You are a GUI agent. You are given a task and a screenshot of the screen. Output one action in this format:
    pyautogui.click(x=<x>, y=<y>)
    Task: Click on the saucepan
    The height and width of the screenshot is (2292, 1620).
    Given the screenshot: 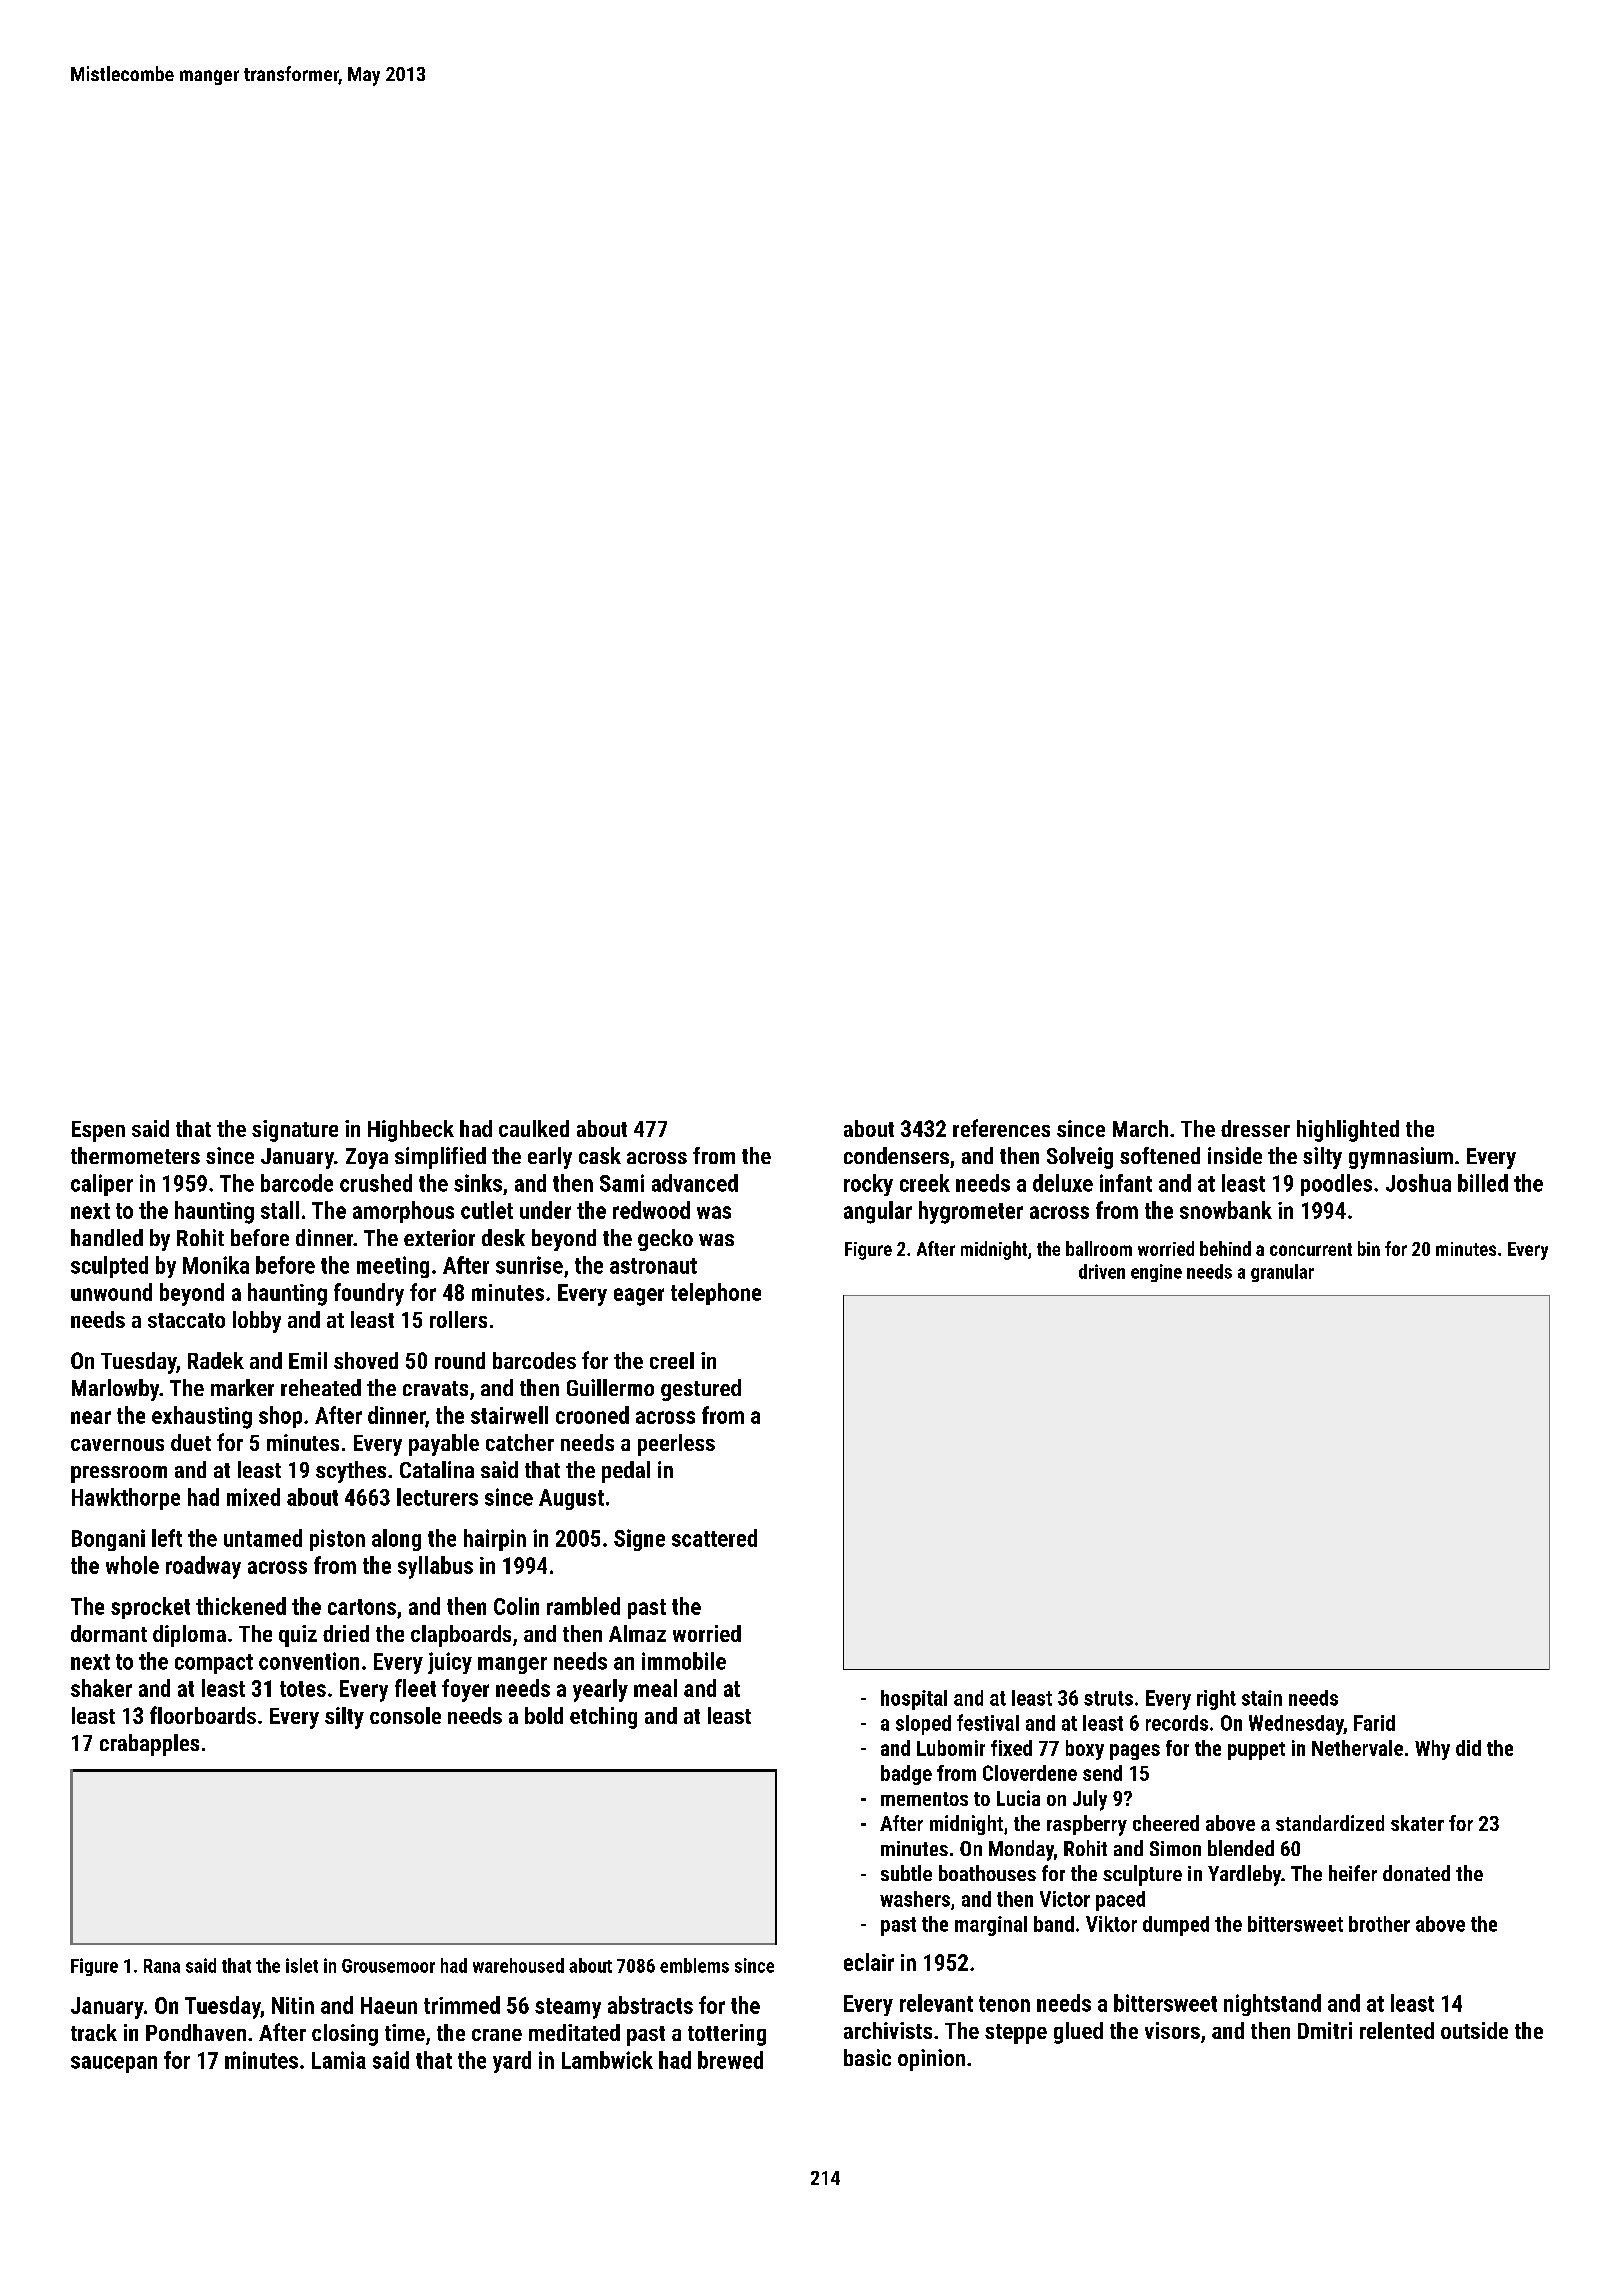 What is the action you would take?
    pyautogui.click(x=114, y=2064)
